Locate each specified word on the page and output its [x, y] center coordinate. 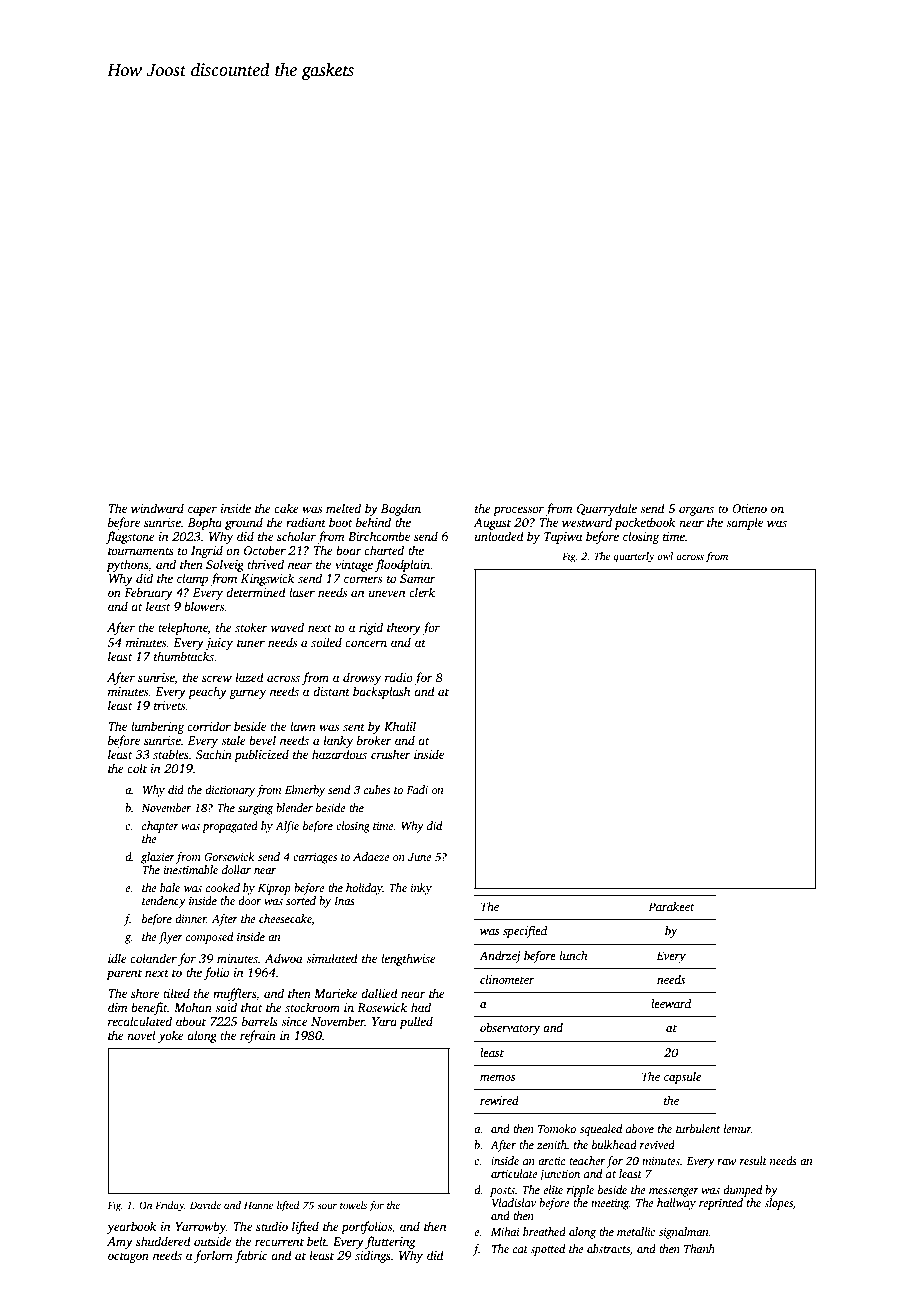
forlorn [213, 1256]
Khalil [400, 726]
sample [744, 523]
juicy [219, 644]
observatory [510, 1029]
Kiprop [274, 889]
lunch [574, 955]
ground [244, 523]
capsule [682, 1078]
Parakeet [671, 906]
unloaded [499, 536]
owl [665, 556]
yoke [171, 1036]
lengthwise [408, 959]
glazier [158, 858]
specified [525, 931]
